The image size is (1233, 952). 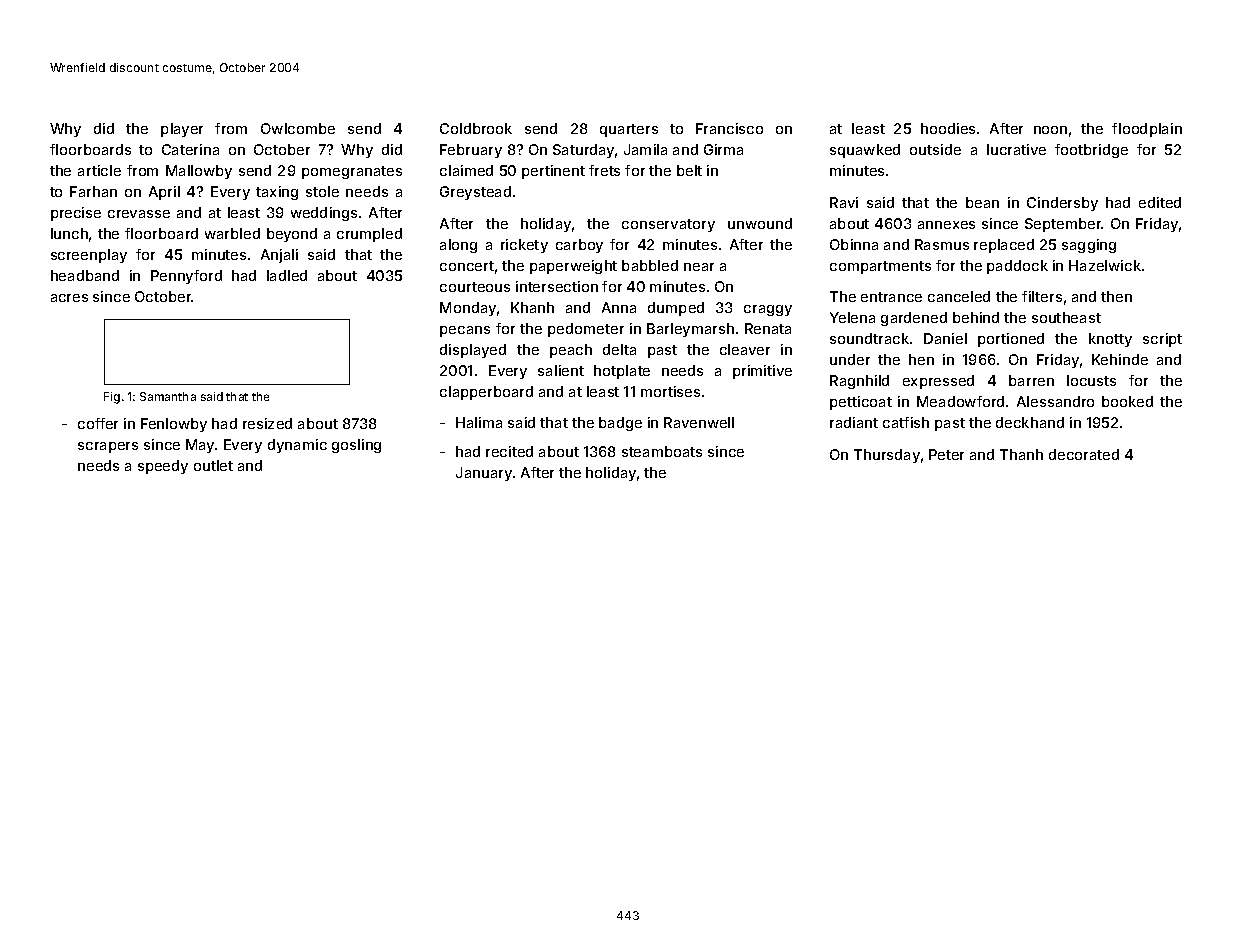 What do you see at coordinates (650, 265) in the screenshot?
I see `babbled` at bounding box center [650, 265].
